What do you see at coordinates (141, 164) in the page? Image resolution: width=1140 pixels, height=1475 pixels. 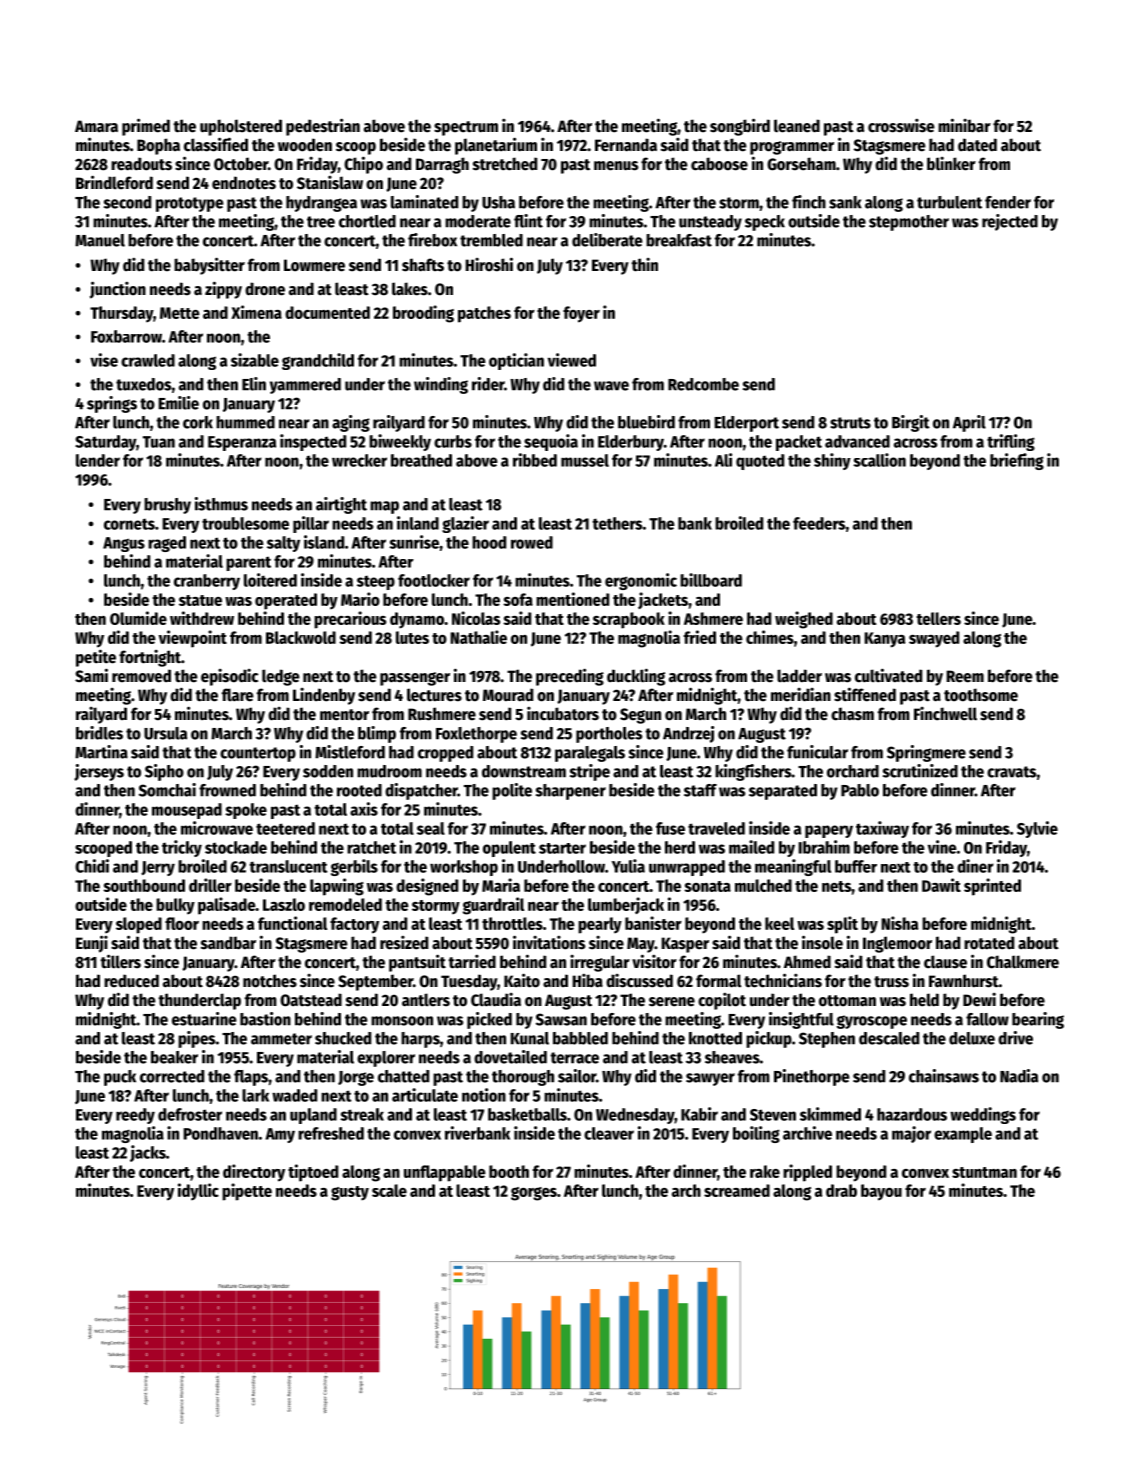 I see `readouts` at bounding box center [141, 164].
